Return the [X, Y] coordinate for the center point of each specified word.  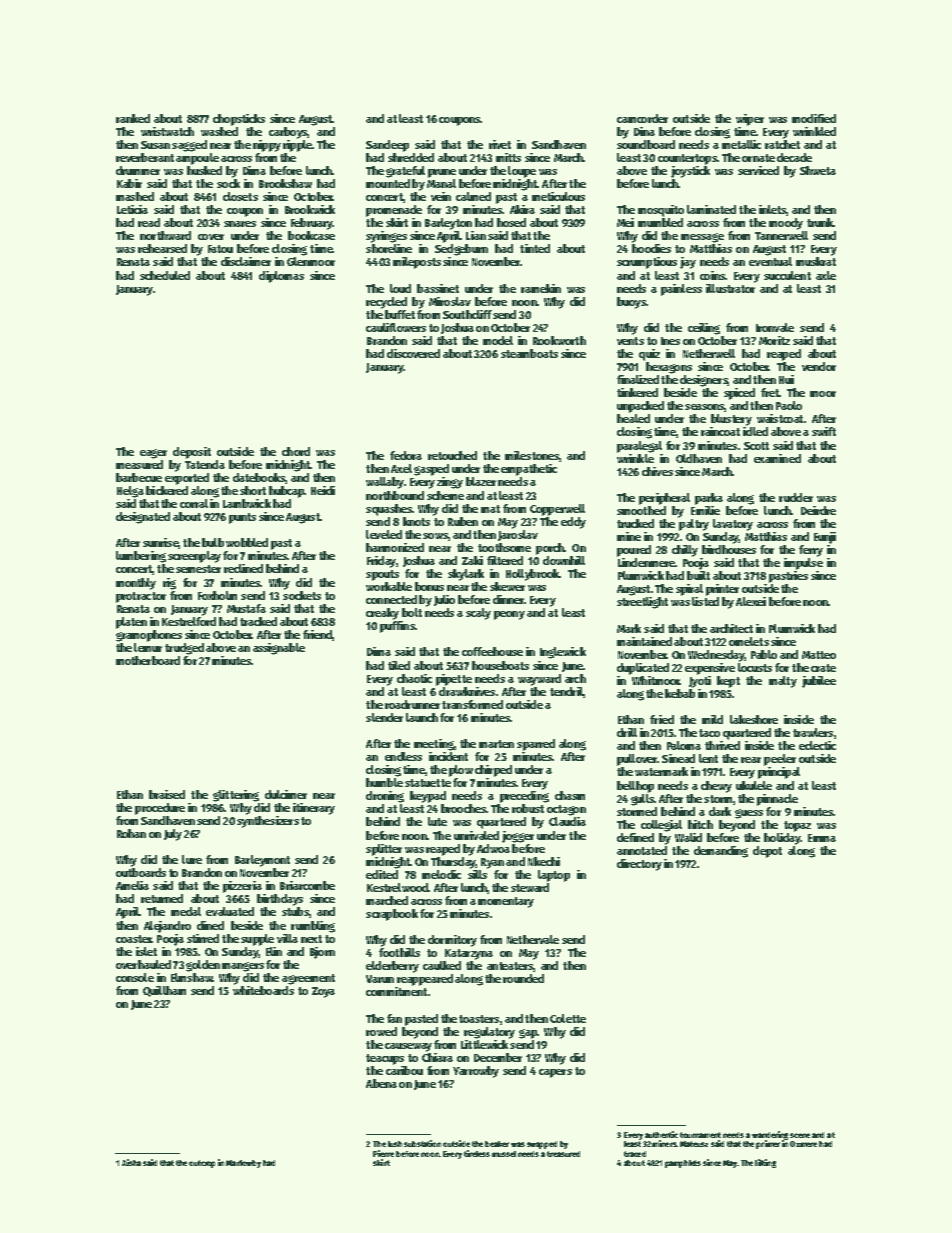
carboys [288, 133]
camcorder [642, 118]
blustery [731, 420]
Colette [568, 1018]
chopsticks [239, 120]
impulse [803, 564]
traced [635, 1154]
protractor [141, 597]
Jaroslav [518, 535]
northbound [395, 495]
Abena [381, 1083]
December [498, 1057]
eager [153, 454]
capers [555, 1073]
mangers [243, 967]
